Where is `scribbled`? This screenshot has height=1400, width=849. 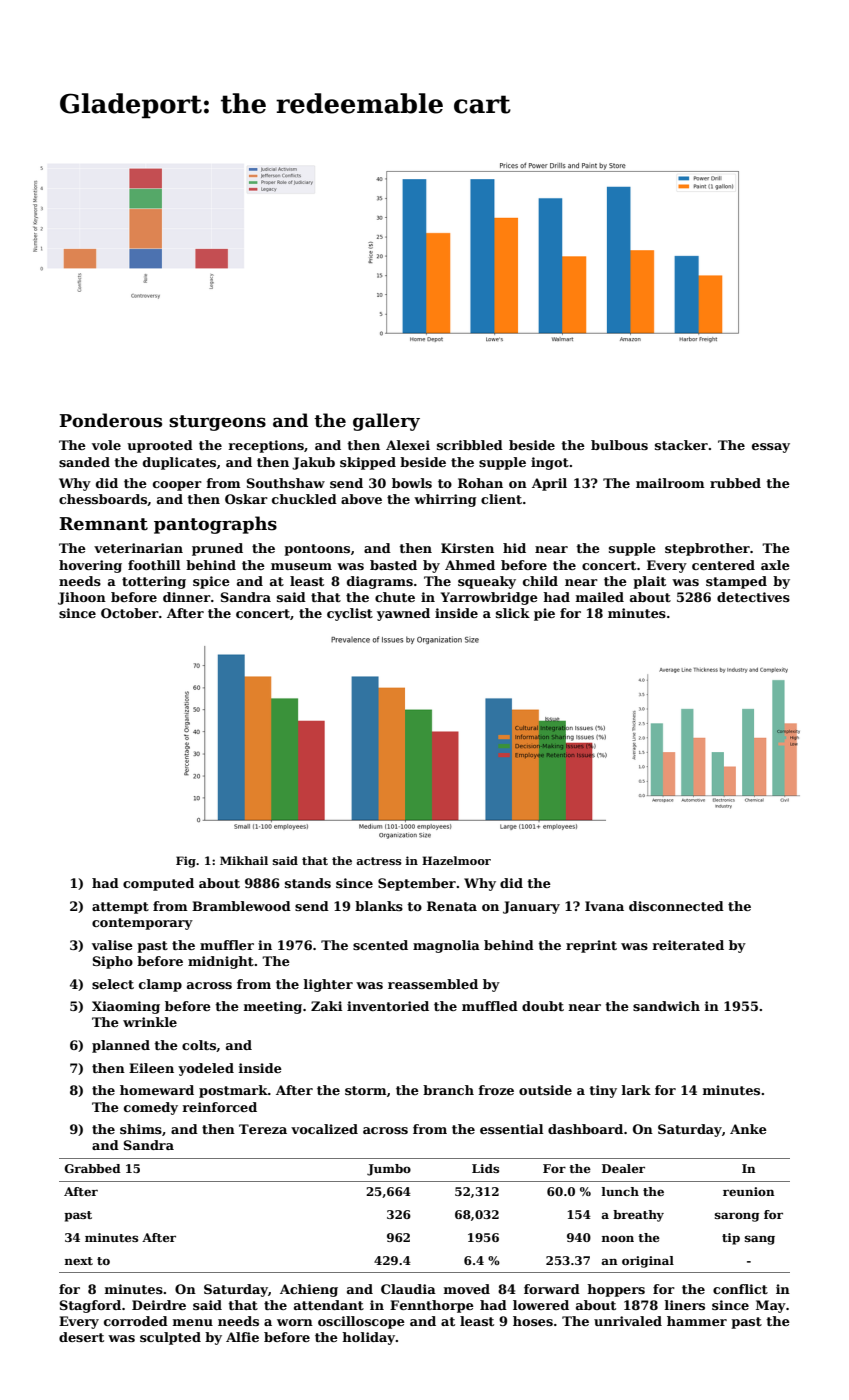
scribbled is located at coordinates (470, 445).
